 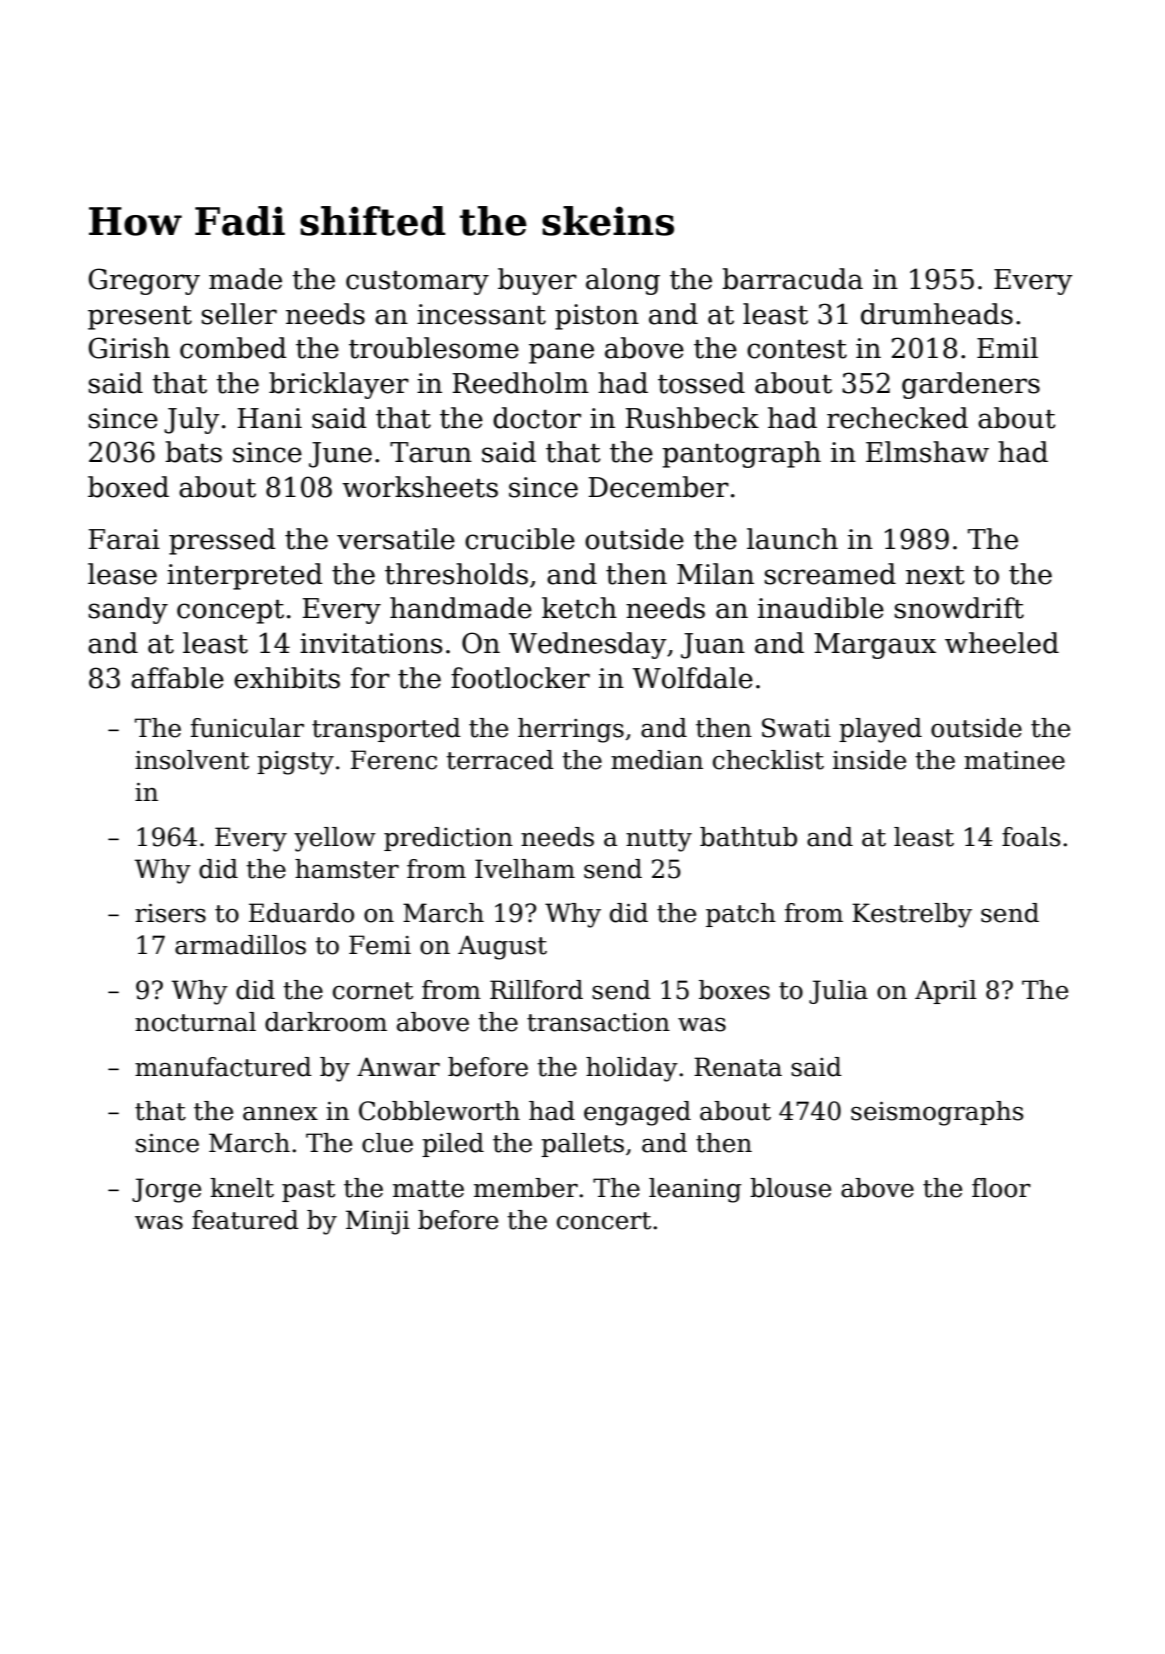 What do you see at coordinates (239, 314) in the page?
I see `seller` at bounding box center [239, 314].
